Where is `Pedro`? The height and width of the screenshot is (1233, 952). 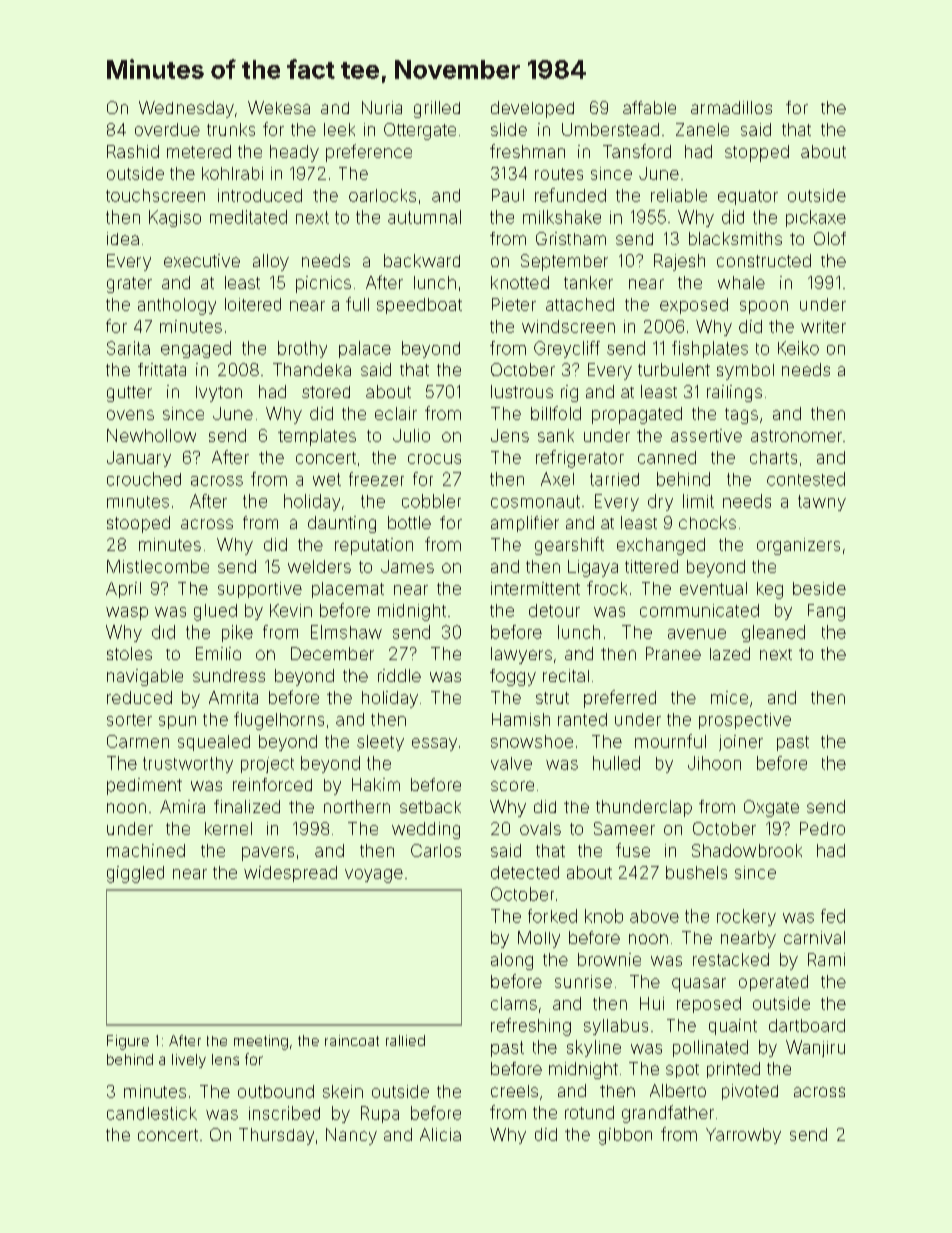 Pedro is located at coordinates (822, 828).
